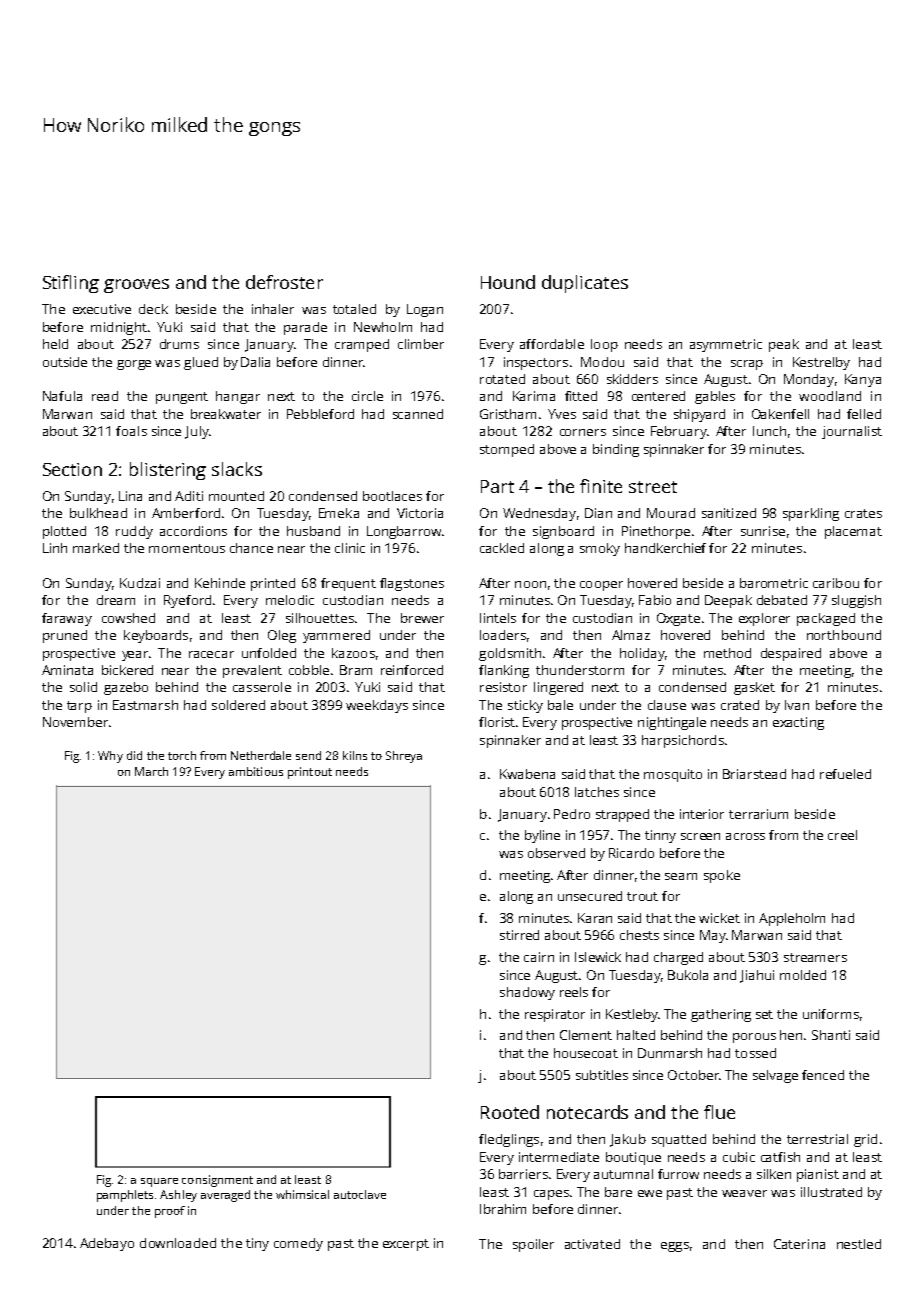 Image resolution: width=924 pixels, height=1308 pixels. Describe the element at coordinates (64, 532) in the page. I see `plotted` at that location.
